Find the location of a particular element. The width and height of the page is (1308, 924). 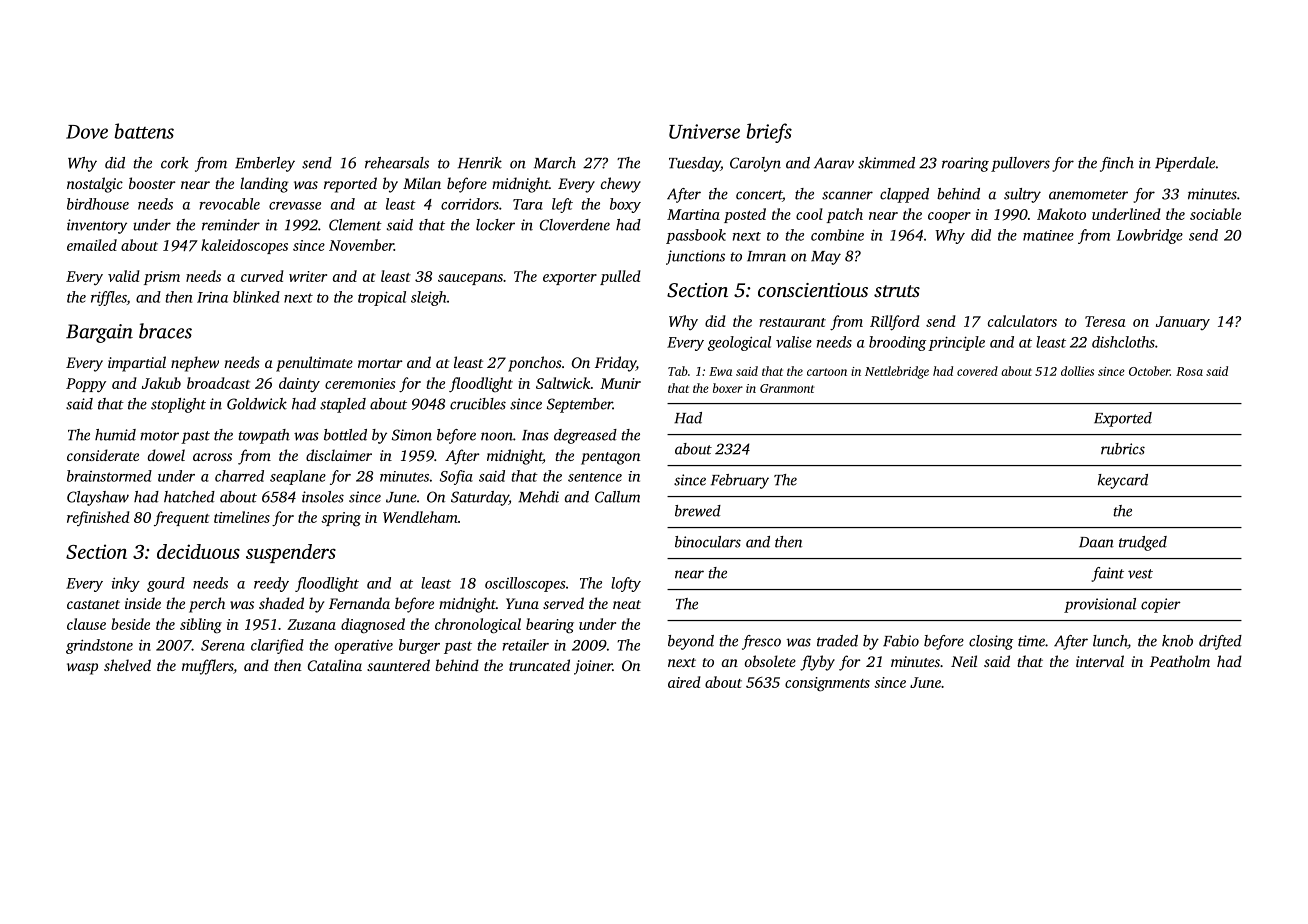

Serena is located at coordinates (223, 645).
